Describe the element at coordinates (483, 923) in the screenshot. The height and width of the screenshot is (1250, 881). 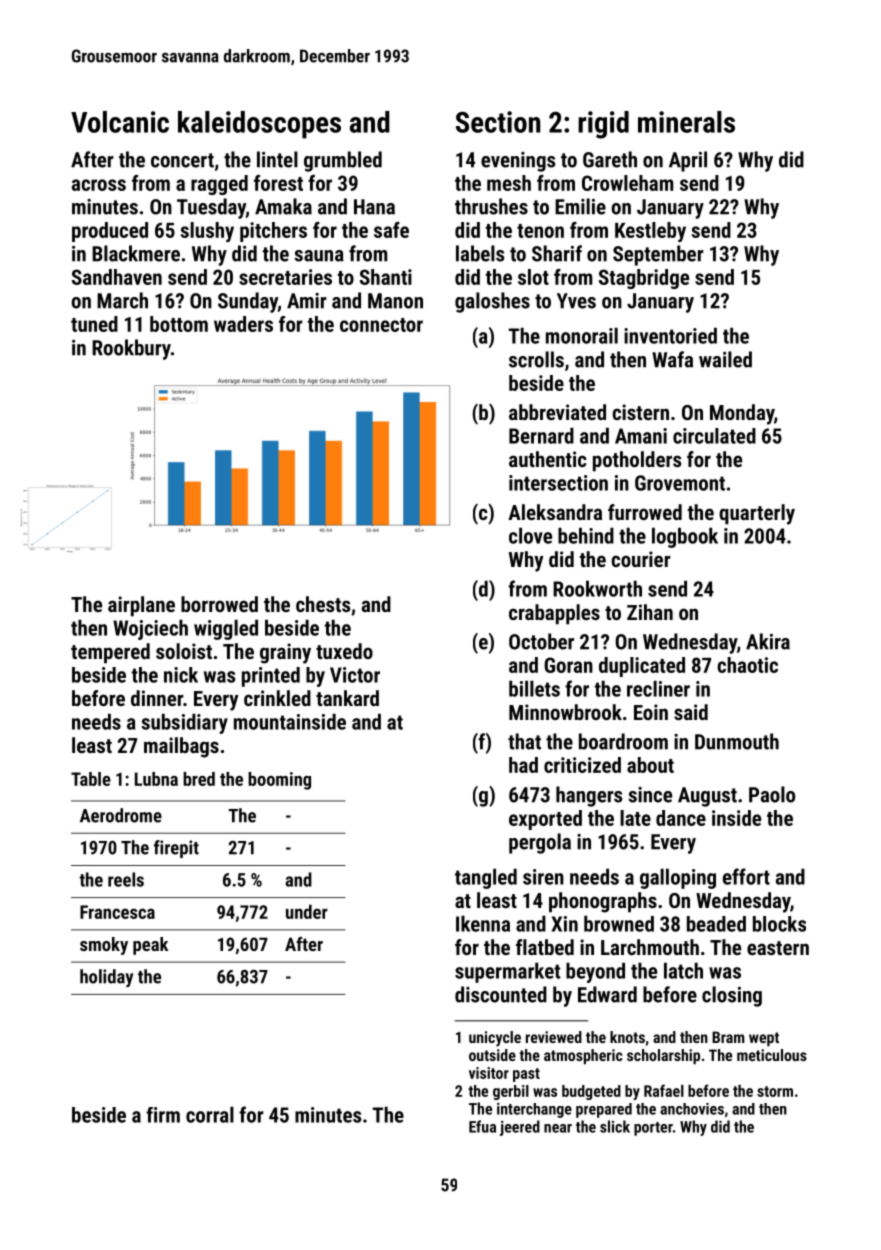
I see `Ikenna` at that location.
